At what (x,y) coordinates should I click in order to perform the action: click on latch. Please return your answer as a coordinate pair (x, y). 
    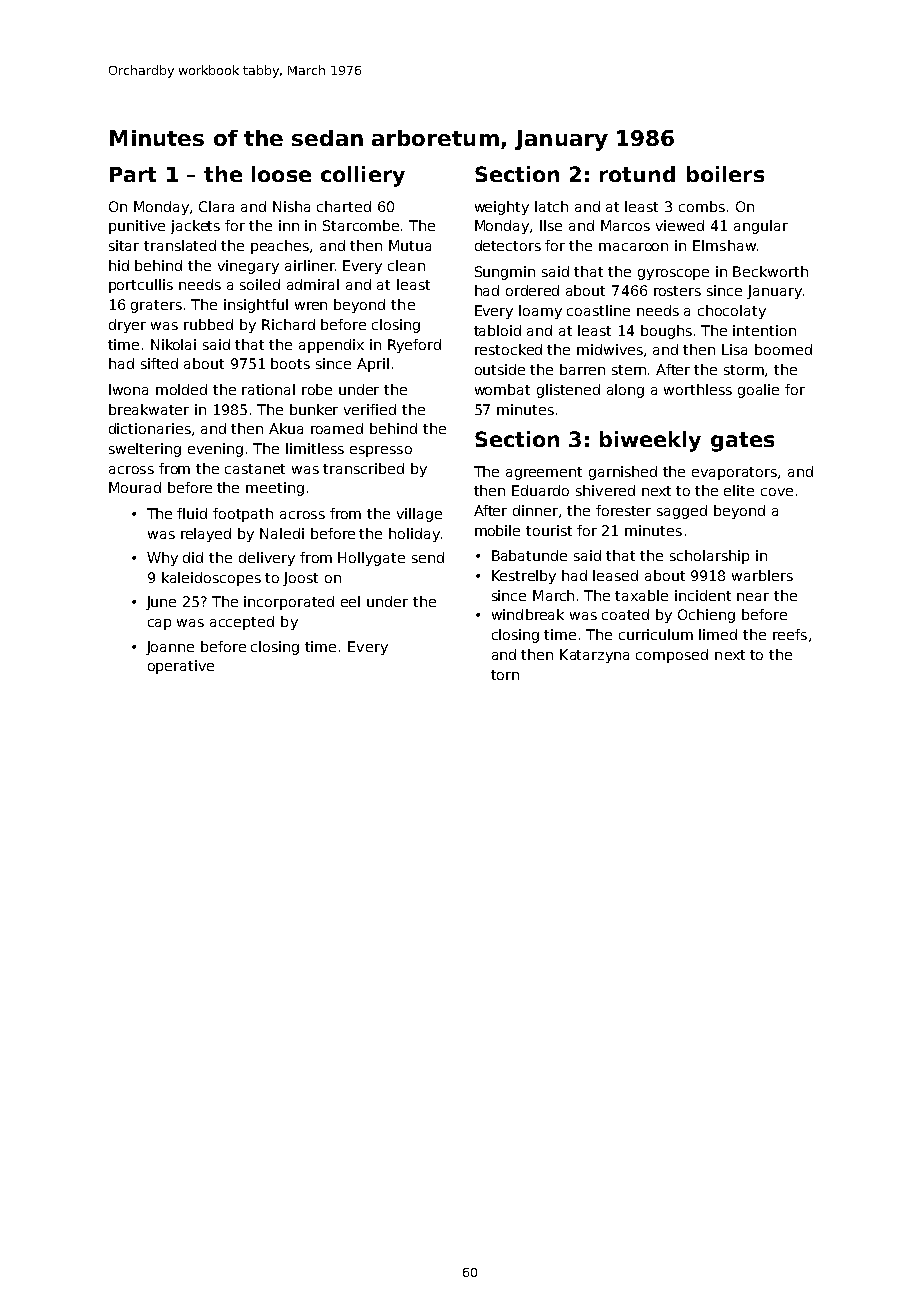
    Looking at the image, I should click on (551, 206).
